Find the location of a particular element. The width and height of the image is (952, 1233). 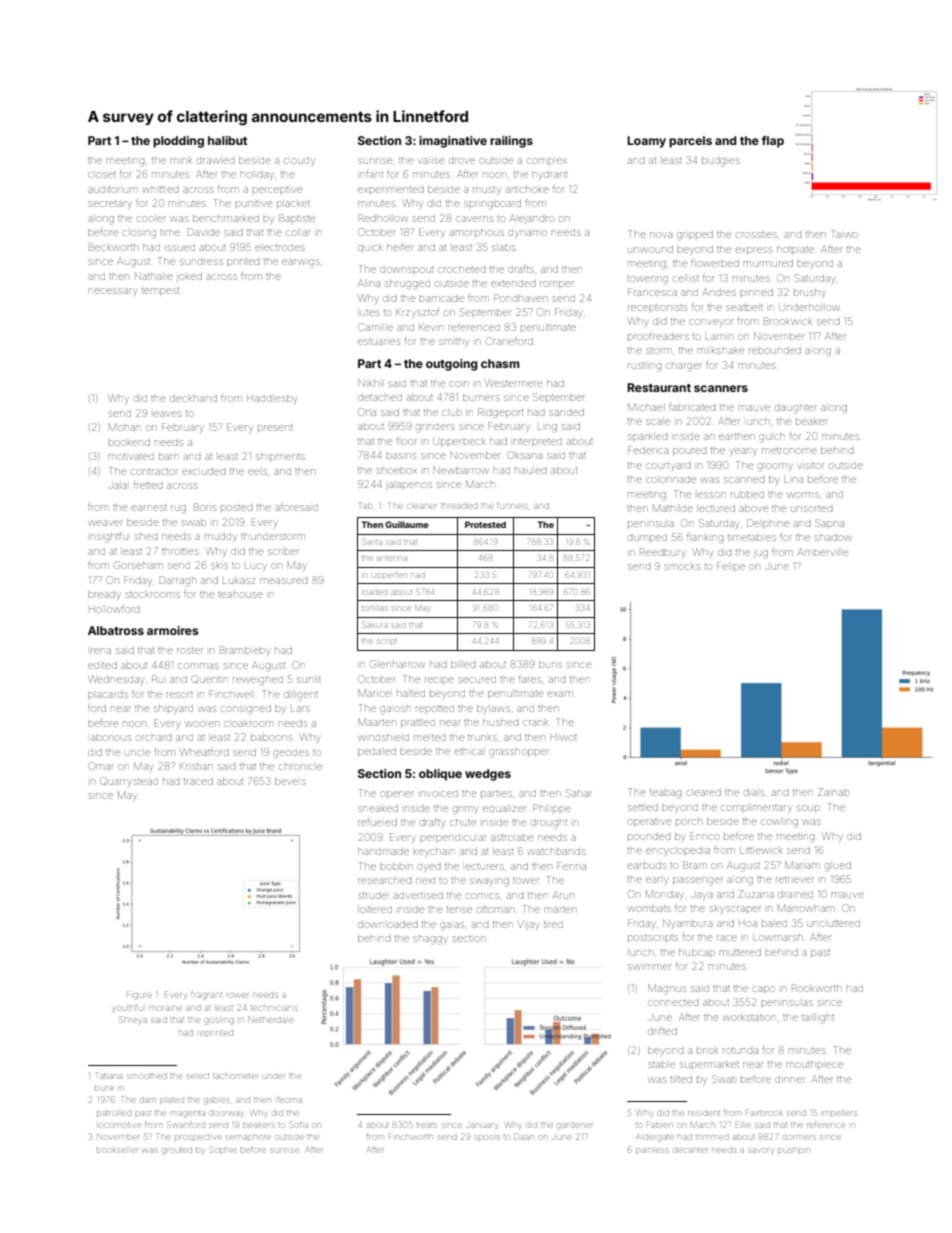

imaginative is located at coordinates (453, 142).
